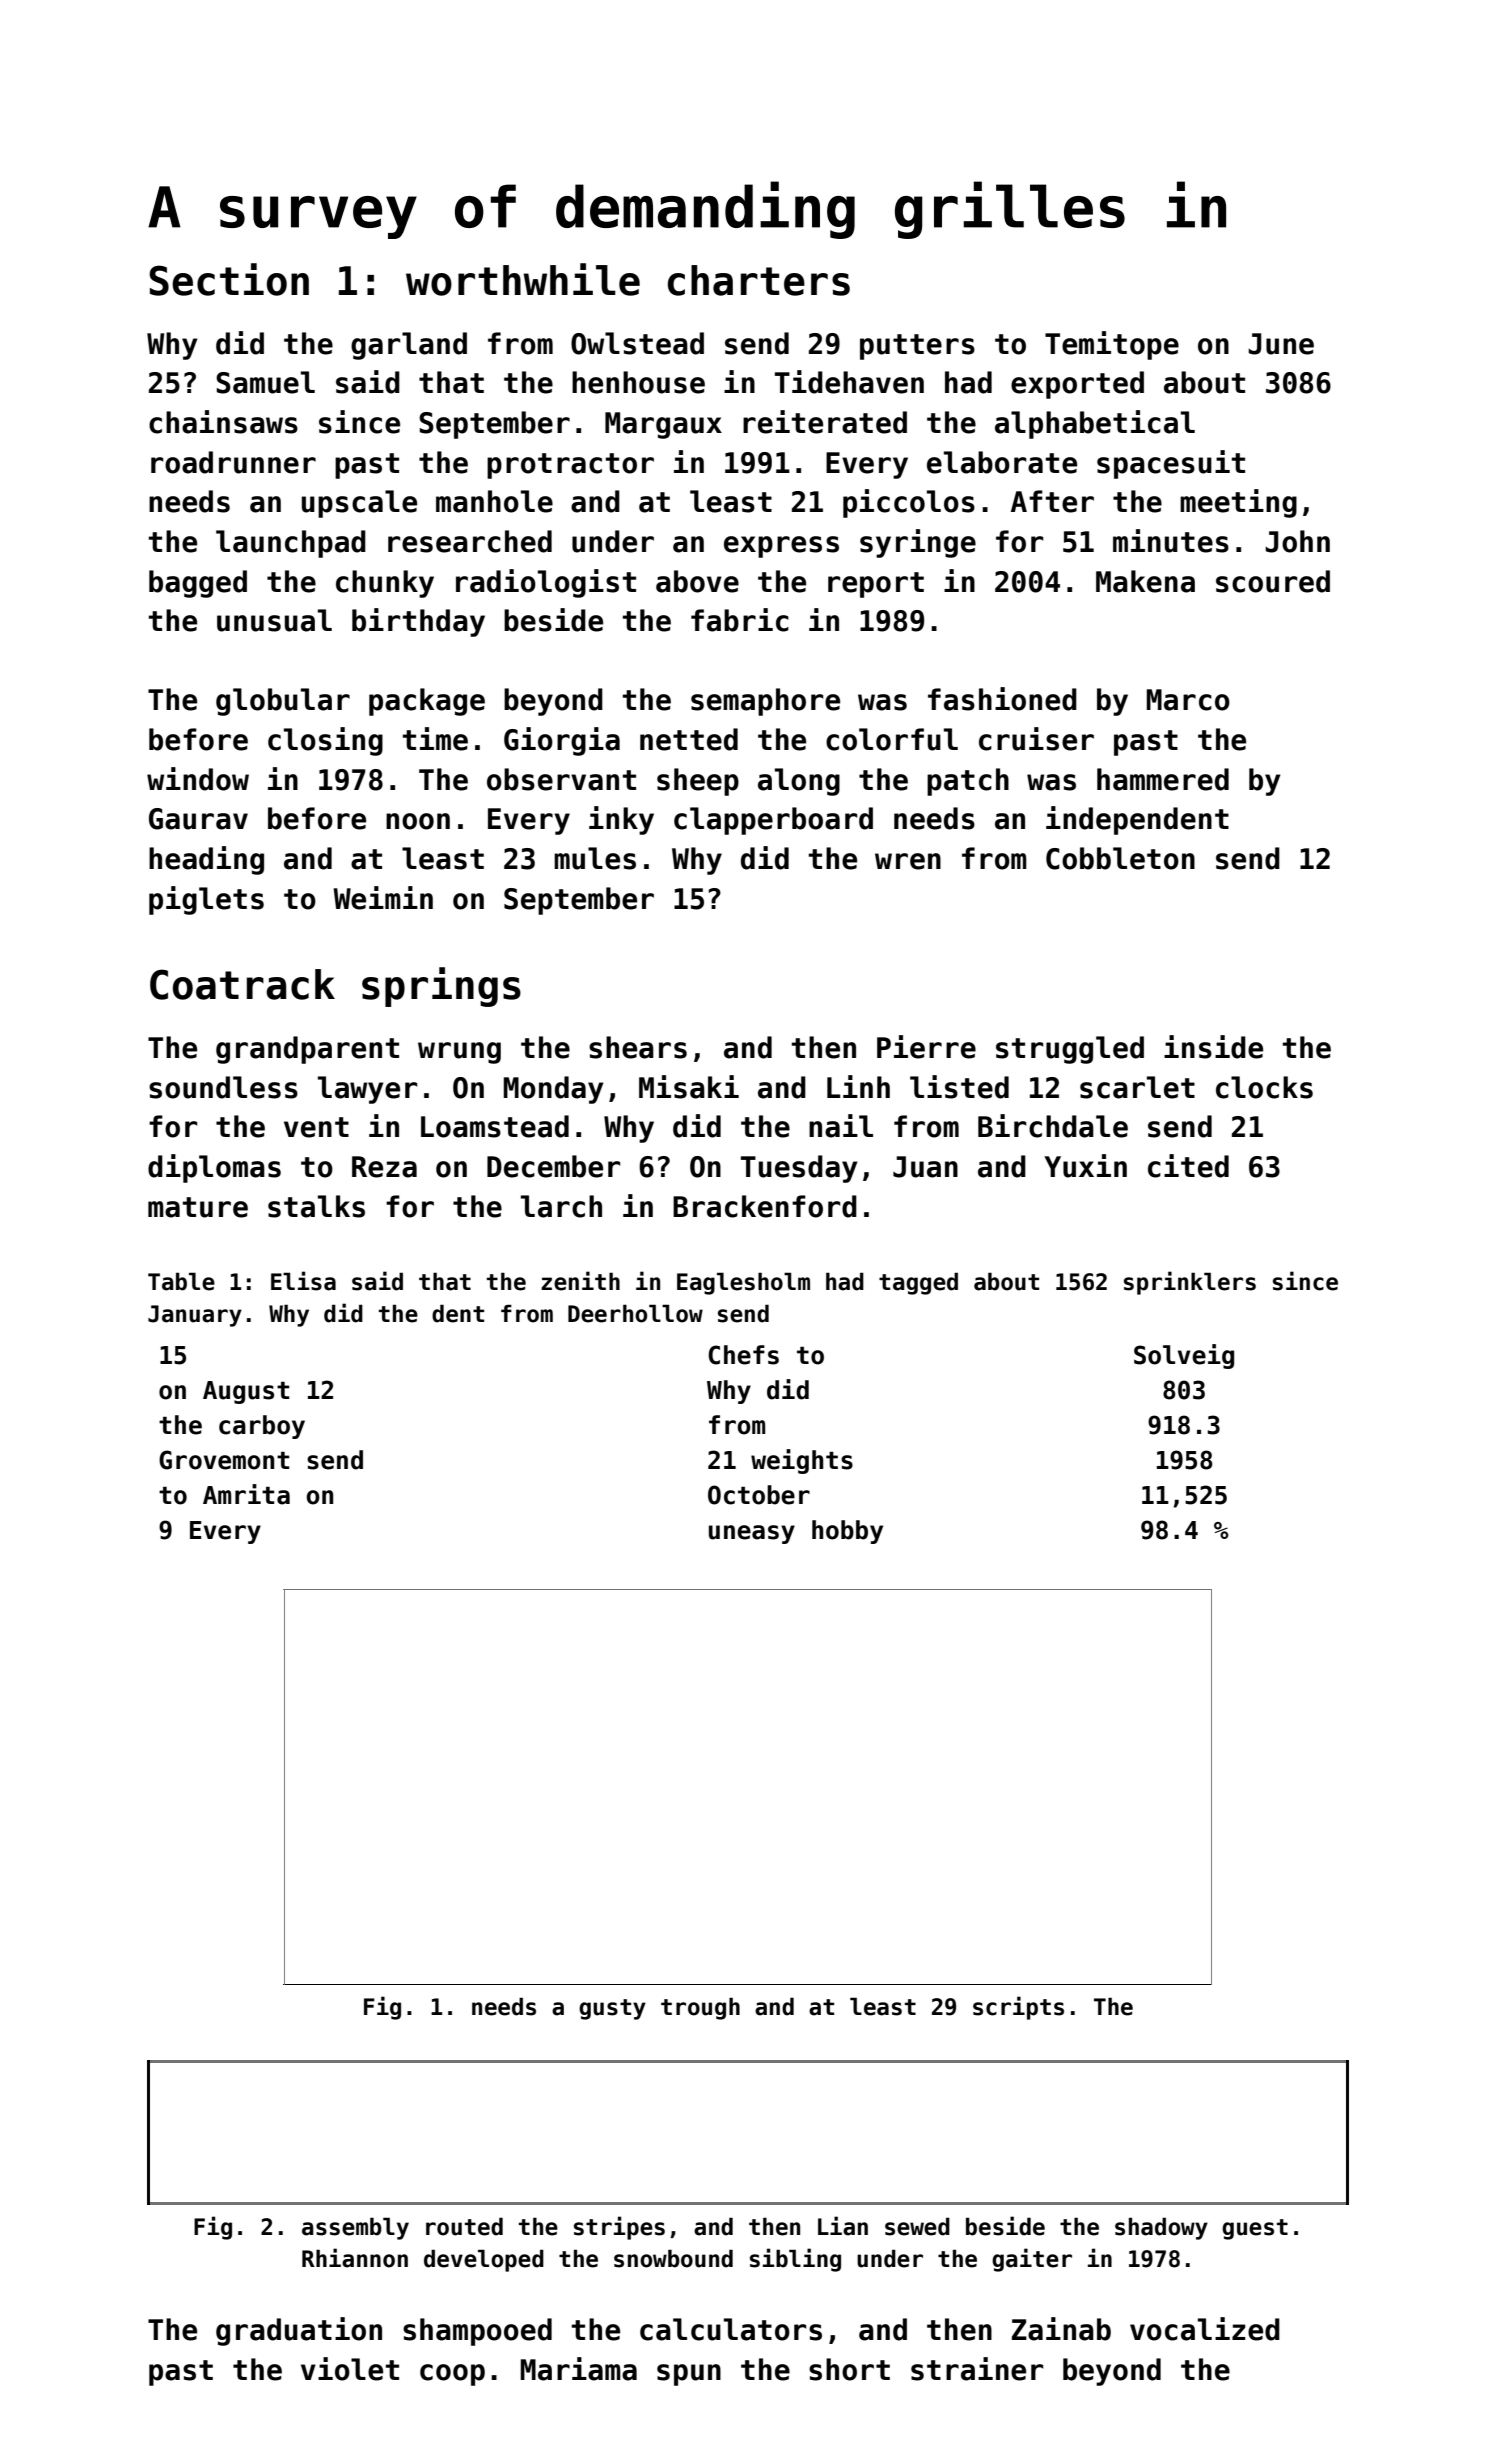  What do you see at coordinates (385, 584) in the screenshot?
I see `chunky` at bounding box center [385, 584].
